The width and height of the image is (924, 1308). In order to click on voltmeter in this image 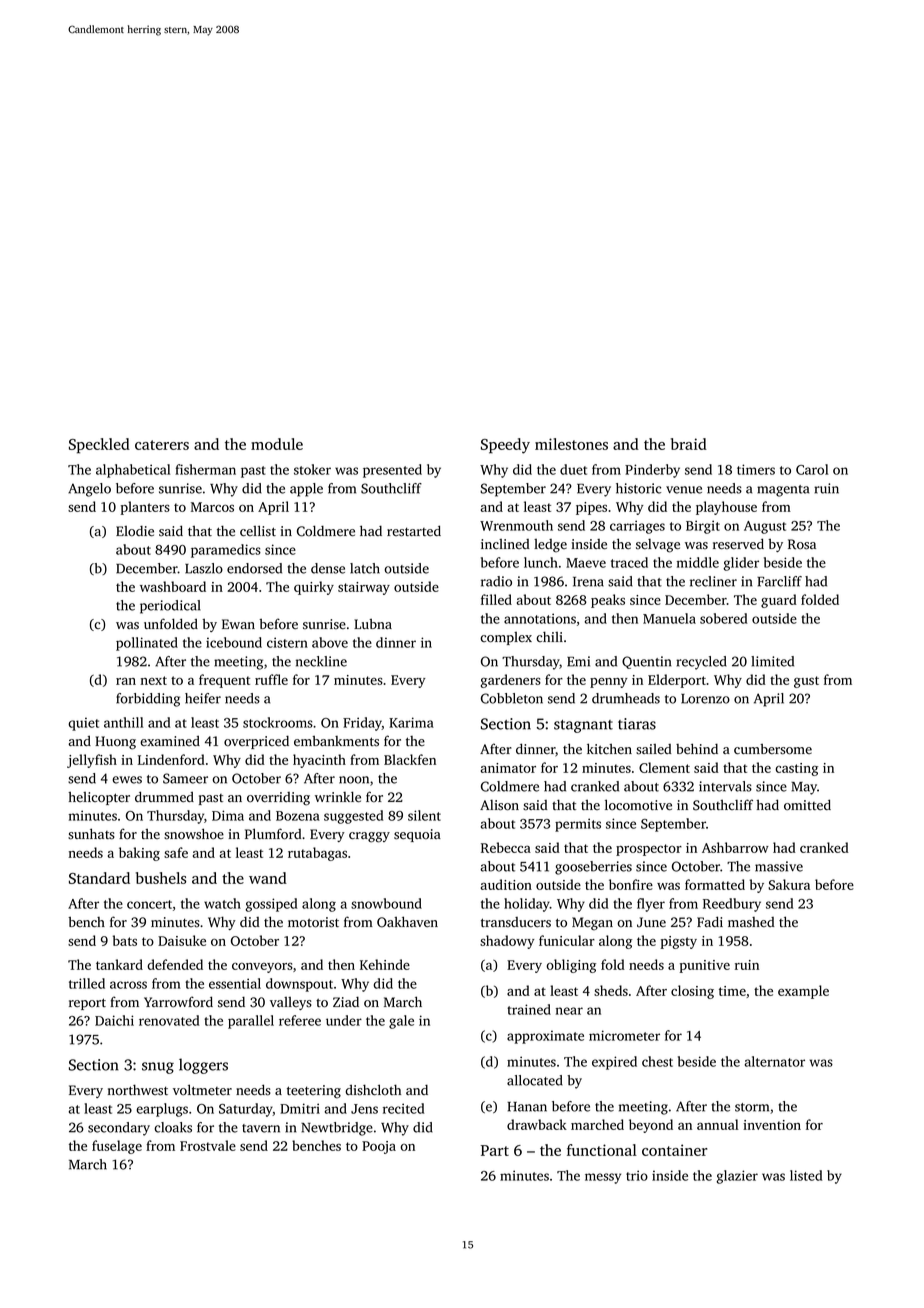, I will do `click(202, 1090)`.
